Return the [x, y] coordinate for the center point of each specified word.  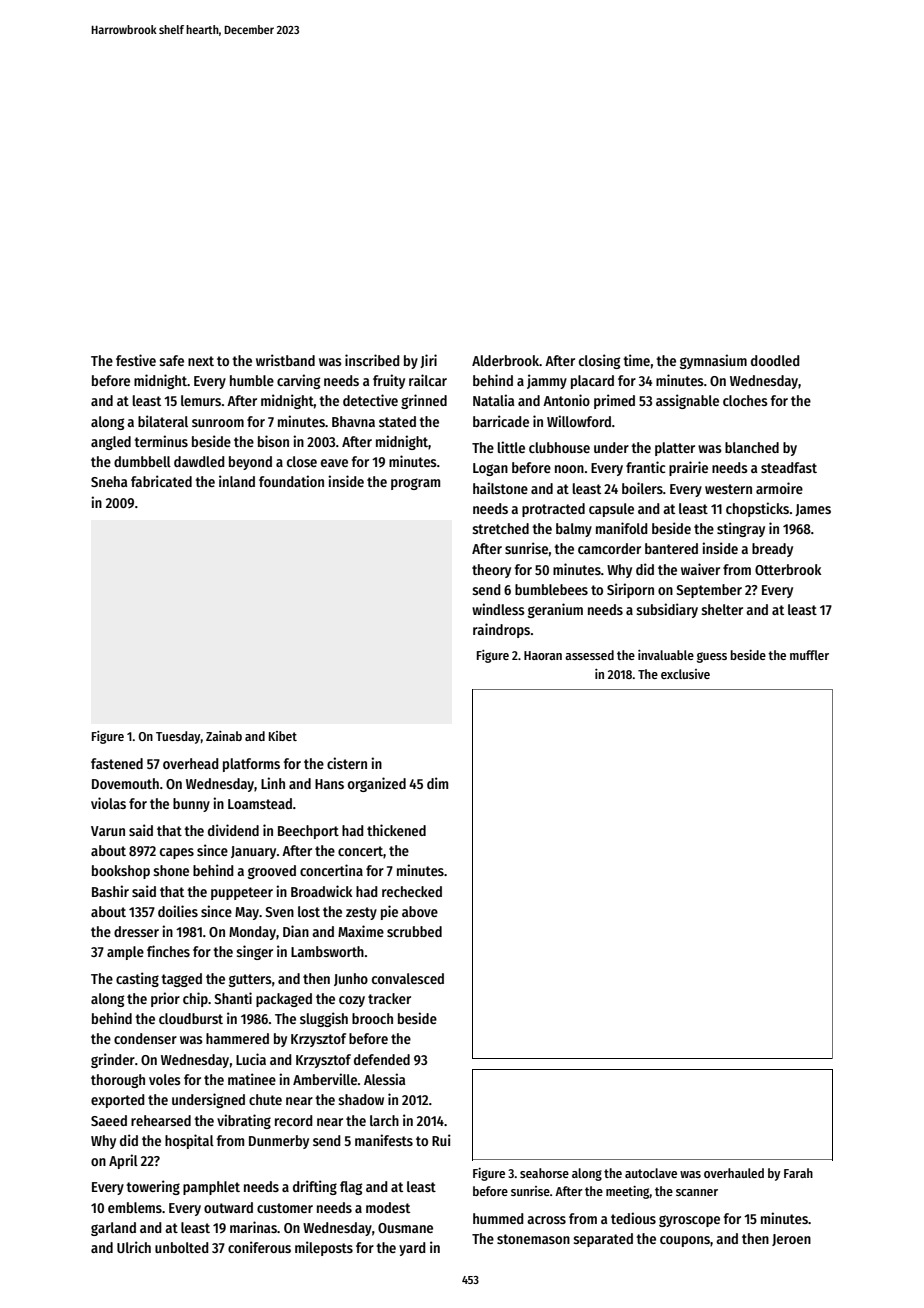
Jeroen [791, 1240]
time [636, 360]
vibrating [244, 1121]
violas [108, 803]
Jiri [428, 361]
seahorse [544, 1173]
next [201, 361]
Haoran [543, 655]
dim [437, 783]
